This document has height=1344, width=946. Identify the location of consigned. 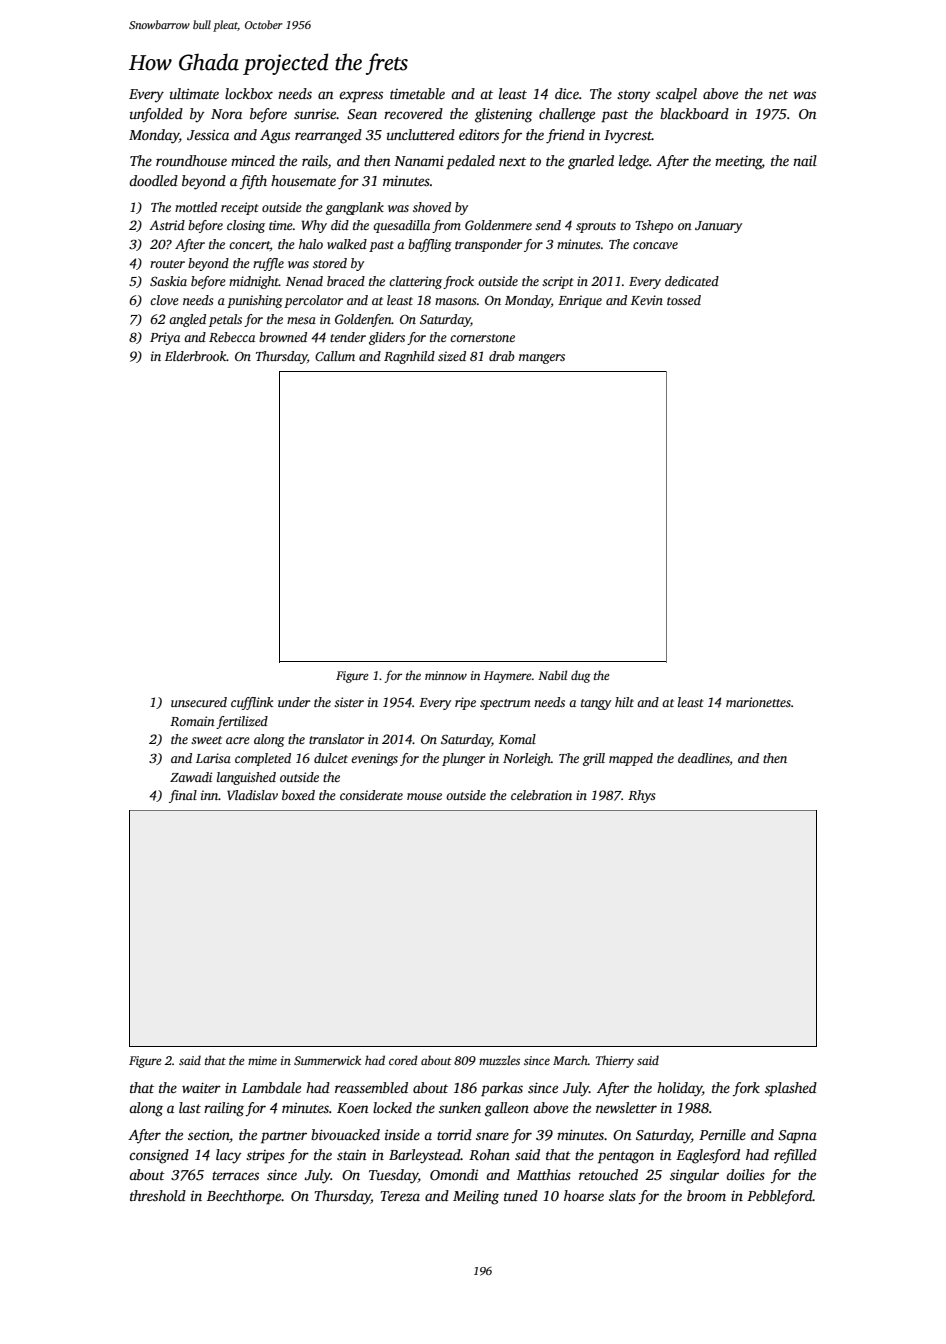
(159, 1156).
